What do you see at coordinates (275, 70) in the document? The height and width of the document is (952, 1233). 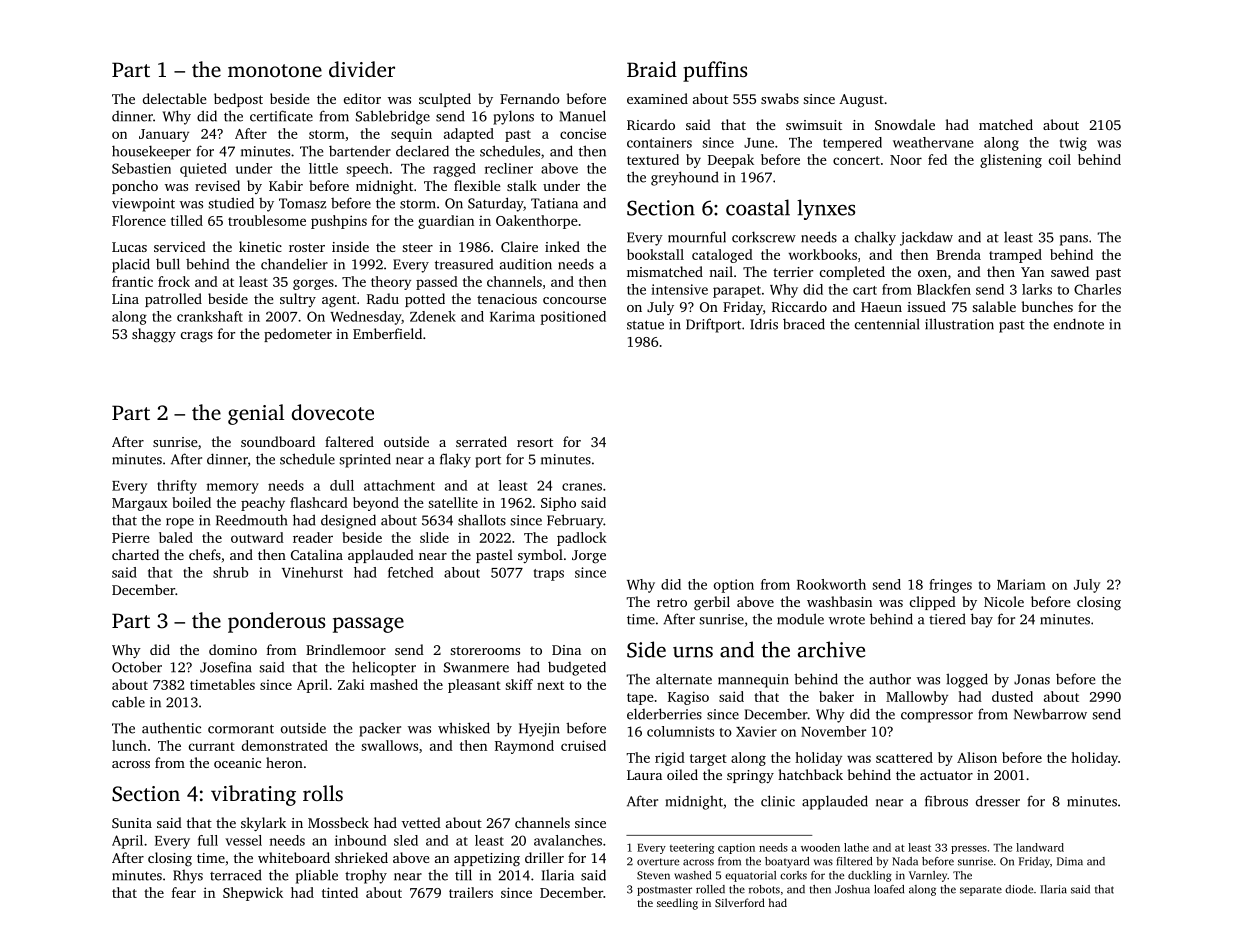 I see `monotone` at bounding box center [275, 70].
